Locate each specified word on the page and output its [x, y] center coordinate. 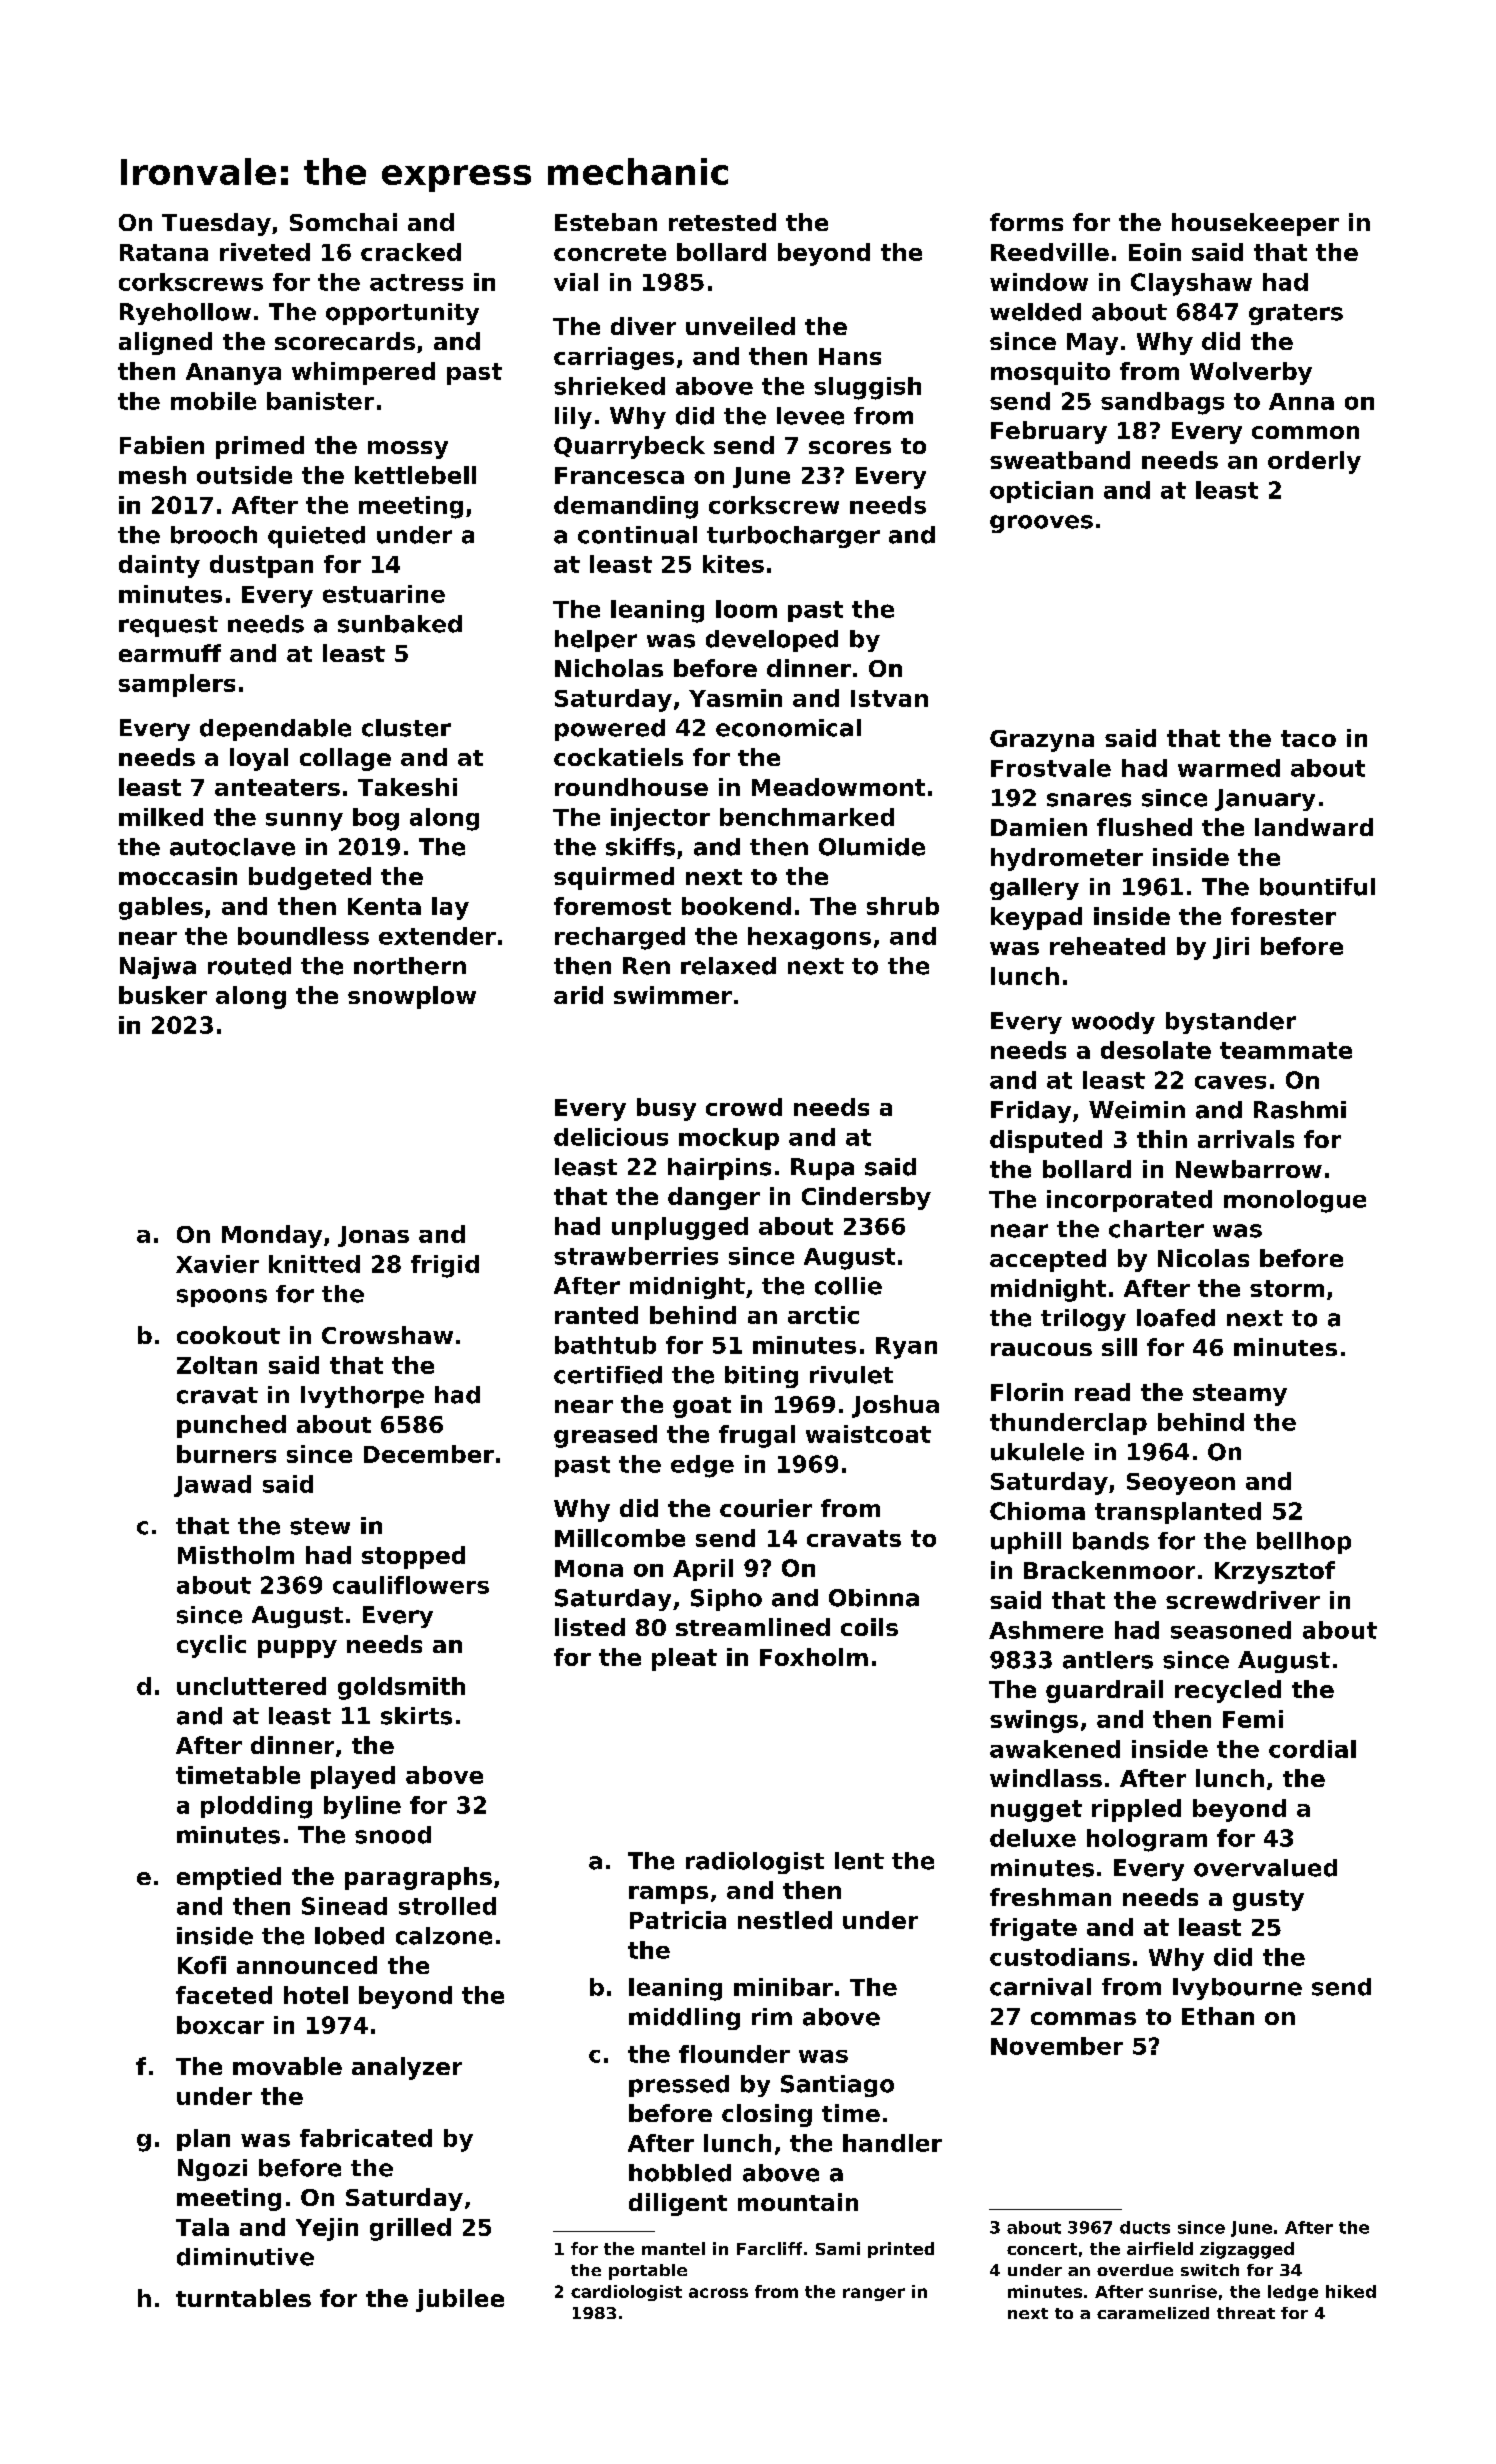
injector [660, 819]
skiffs [640, 847]
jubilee [460, 2300]
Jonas [373, 1236]
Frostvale [1051, 768]
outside [244, 475]
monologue [1295, 1201]
